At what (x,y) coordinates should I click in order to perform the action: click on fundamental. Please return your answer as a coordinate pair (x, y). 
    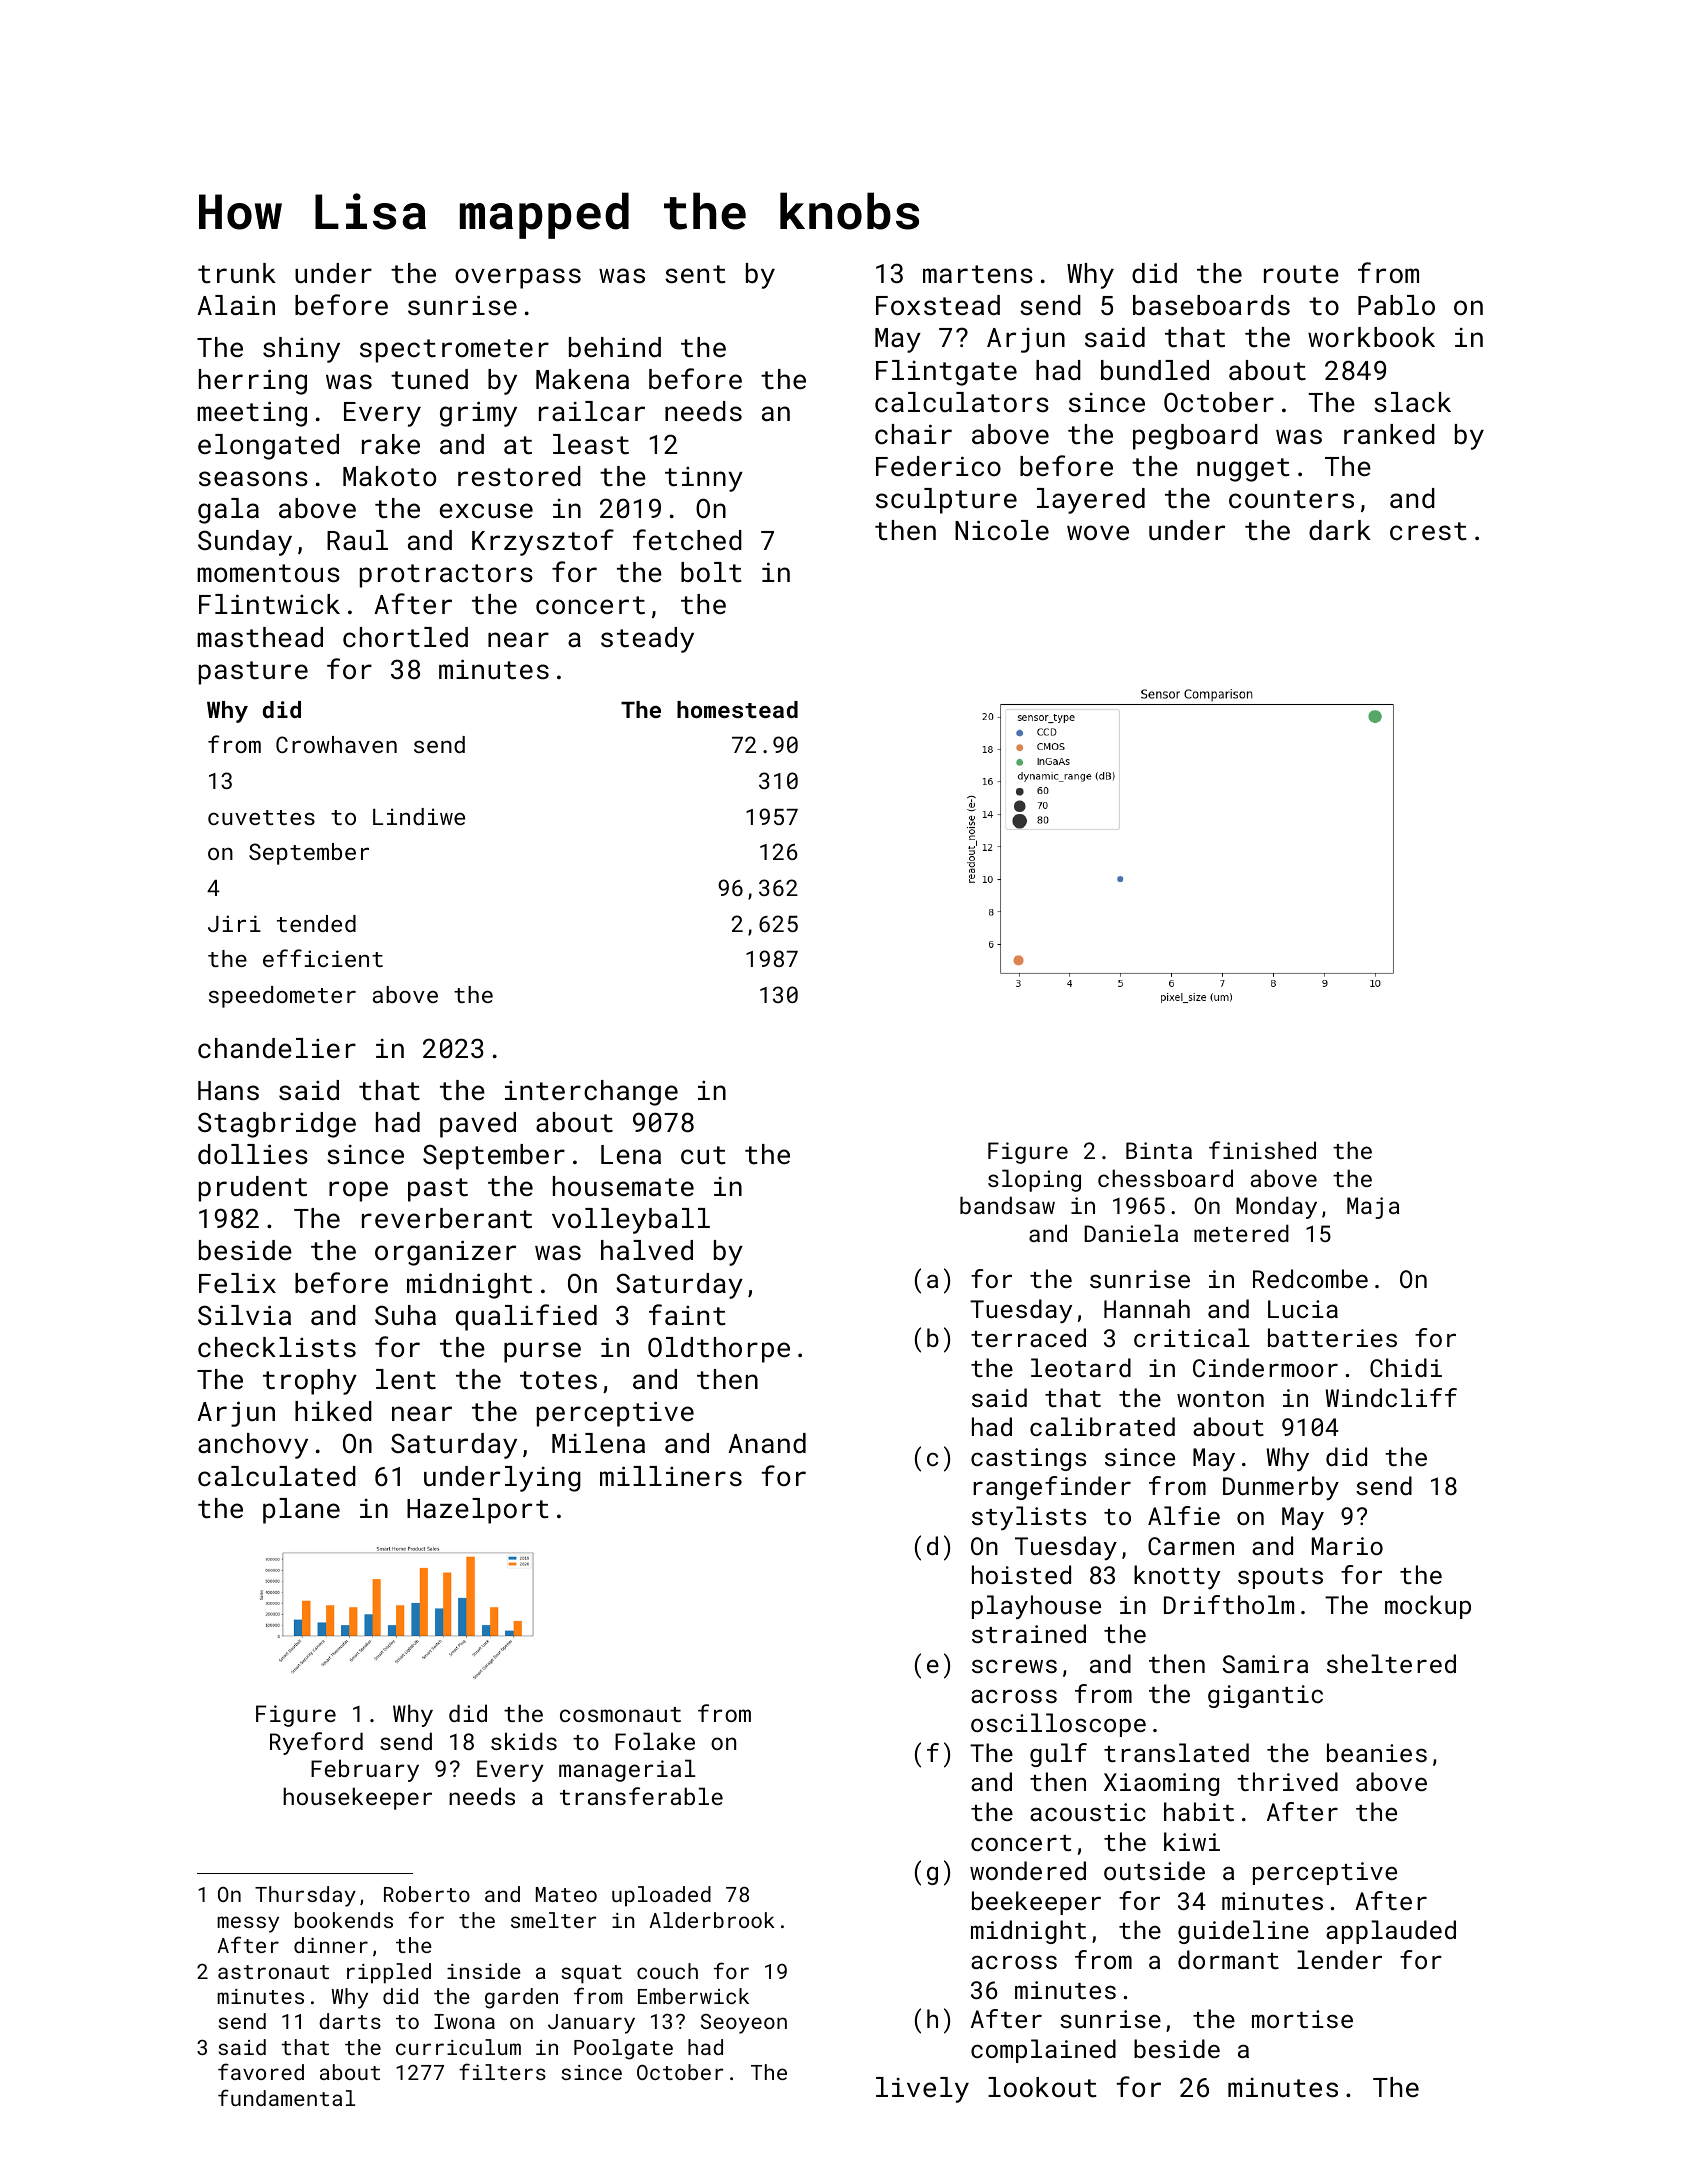
    Looking at the image, I should click on (286, 2097).
